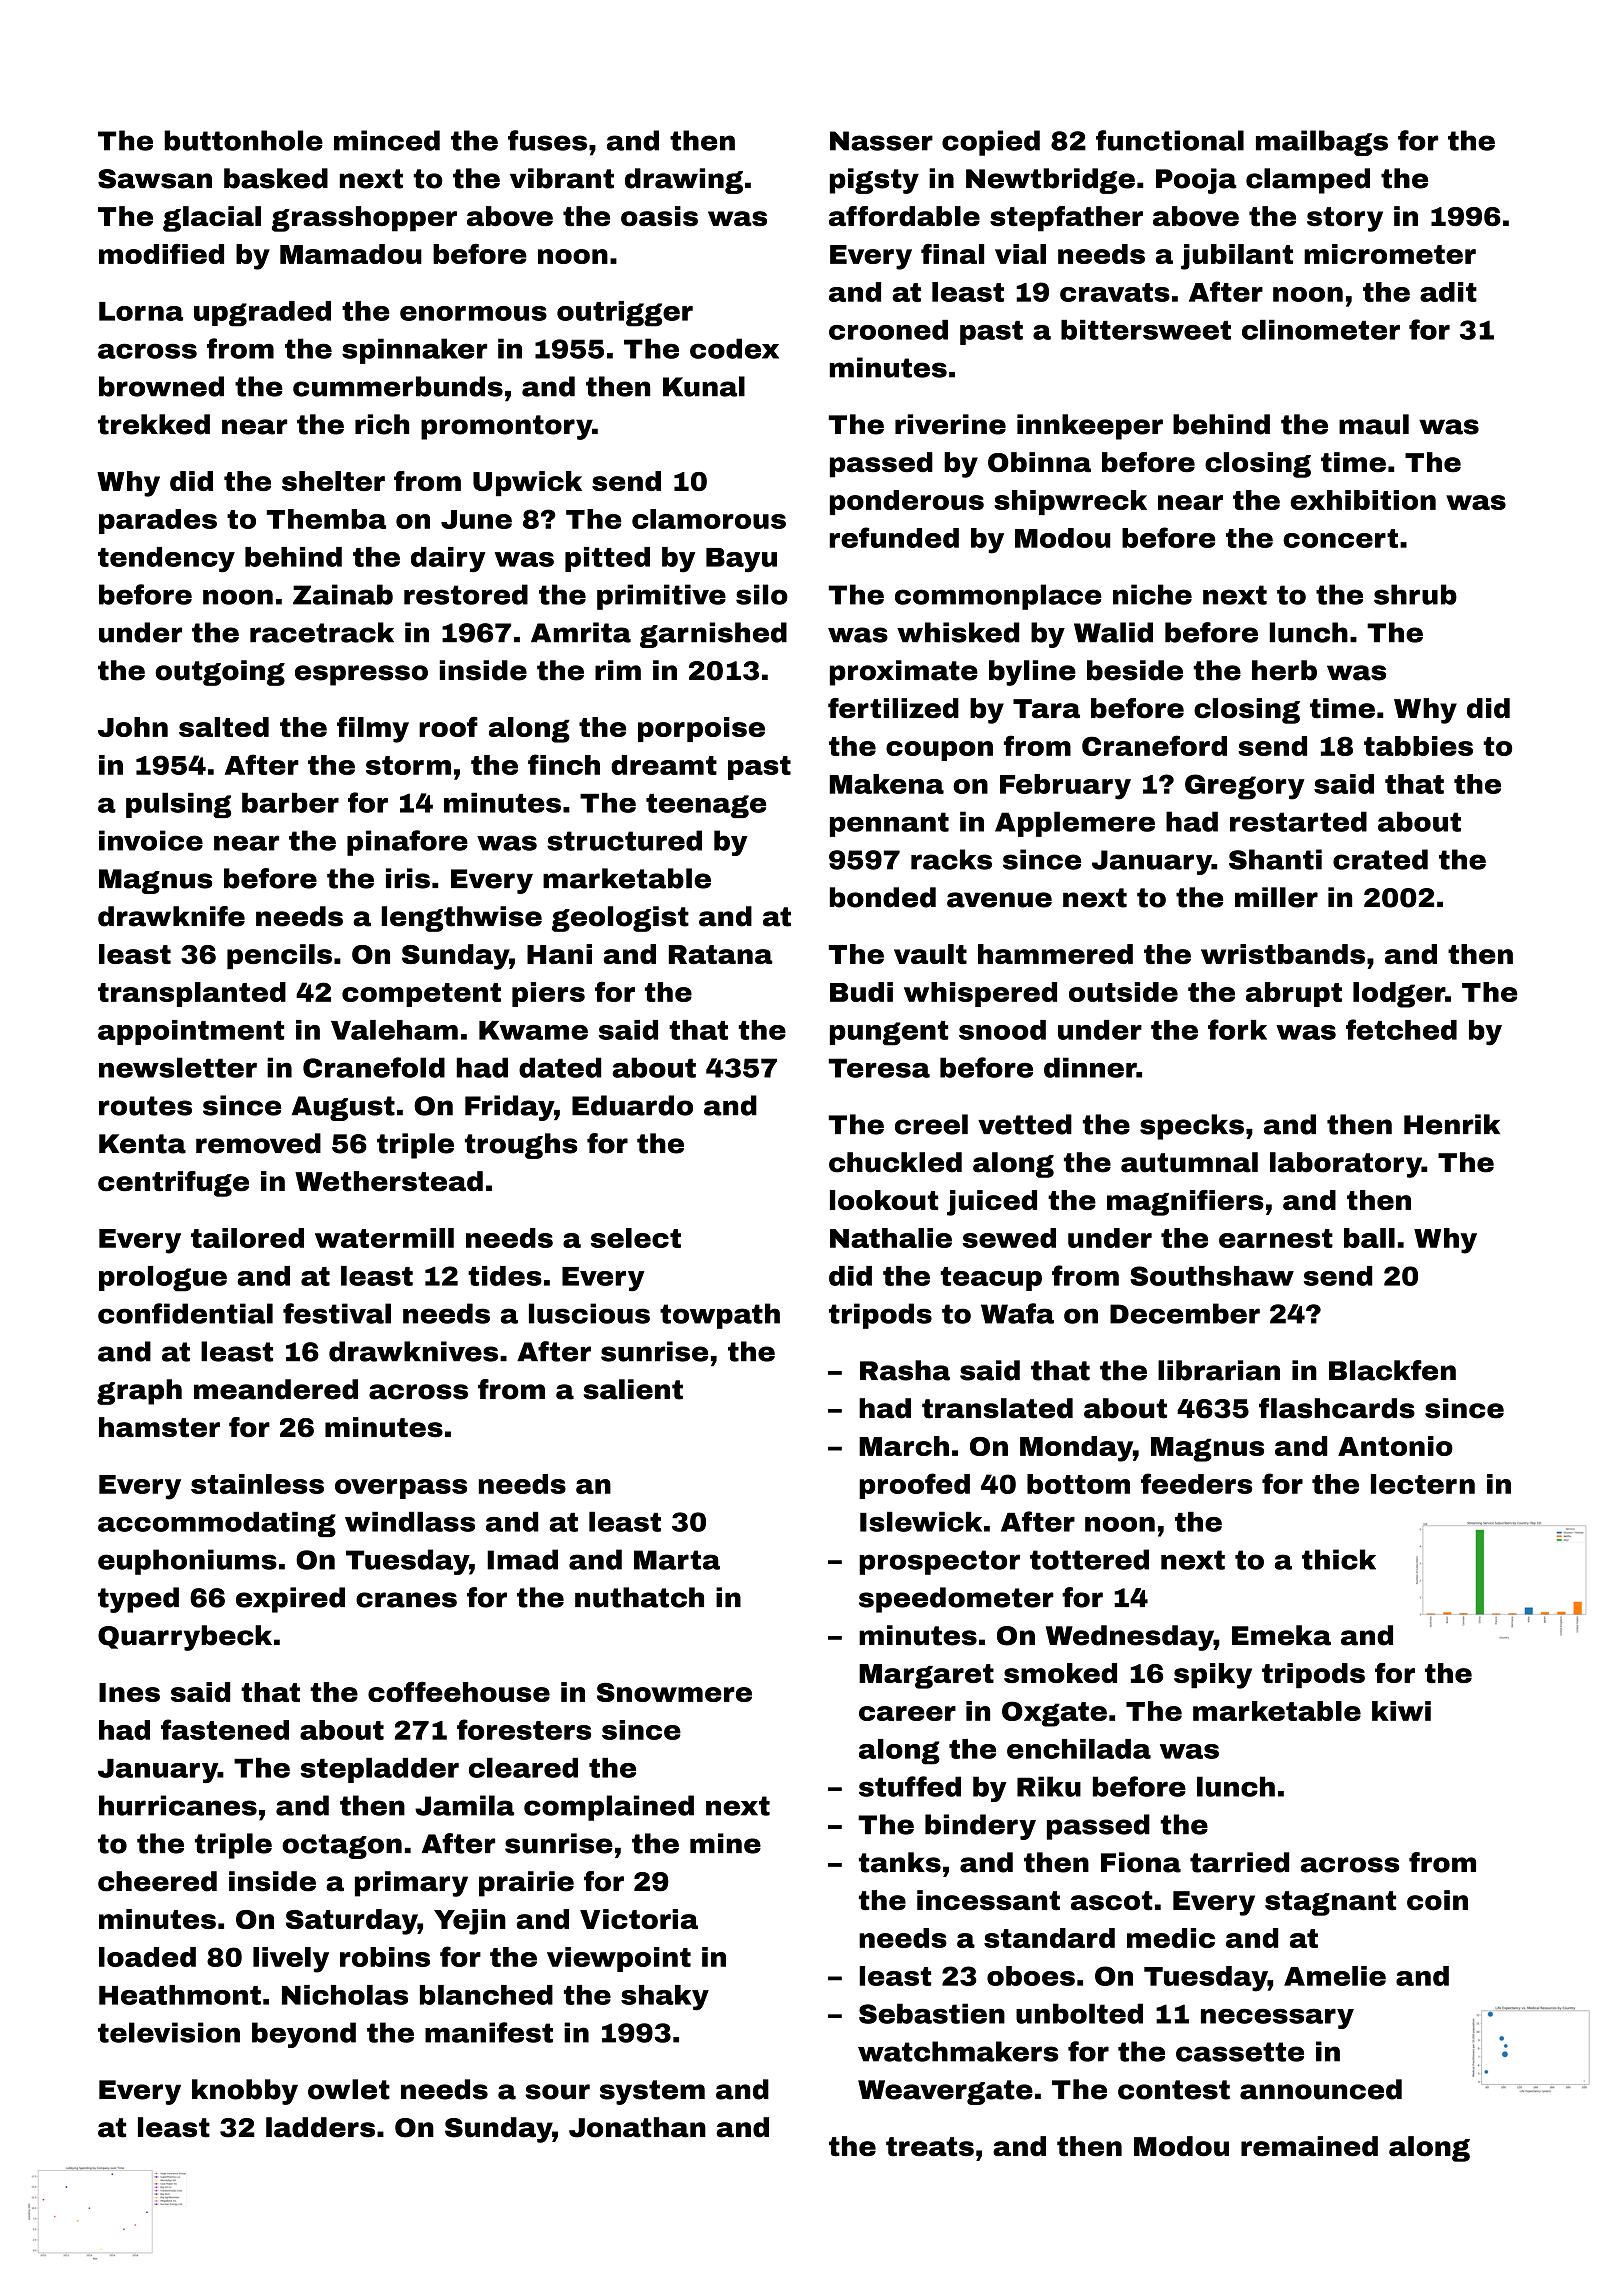  What do you see at coordinates (881, 141) in the screenshot?
I see `Nasser` at bounding box center [881, 141].
